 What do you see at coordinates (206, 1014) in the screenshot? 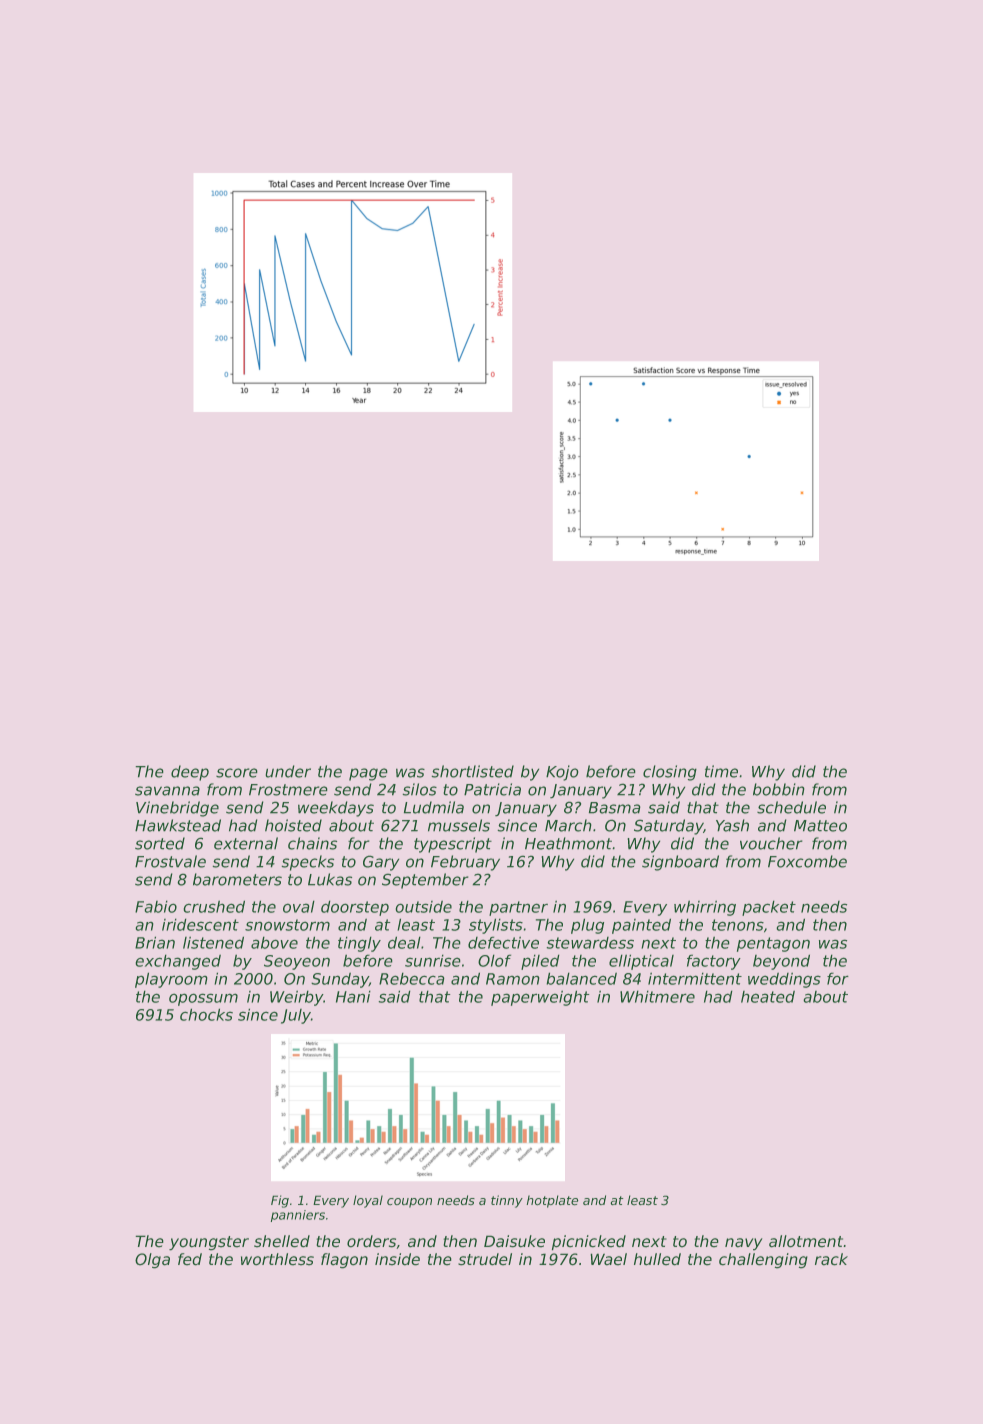
I see `chocks` at bounding box center [206, 1014].
